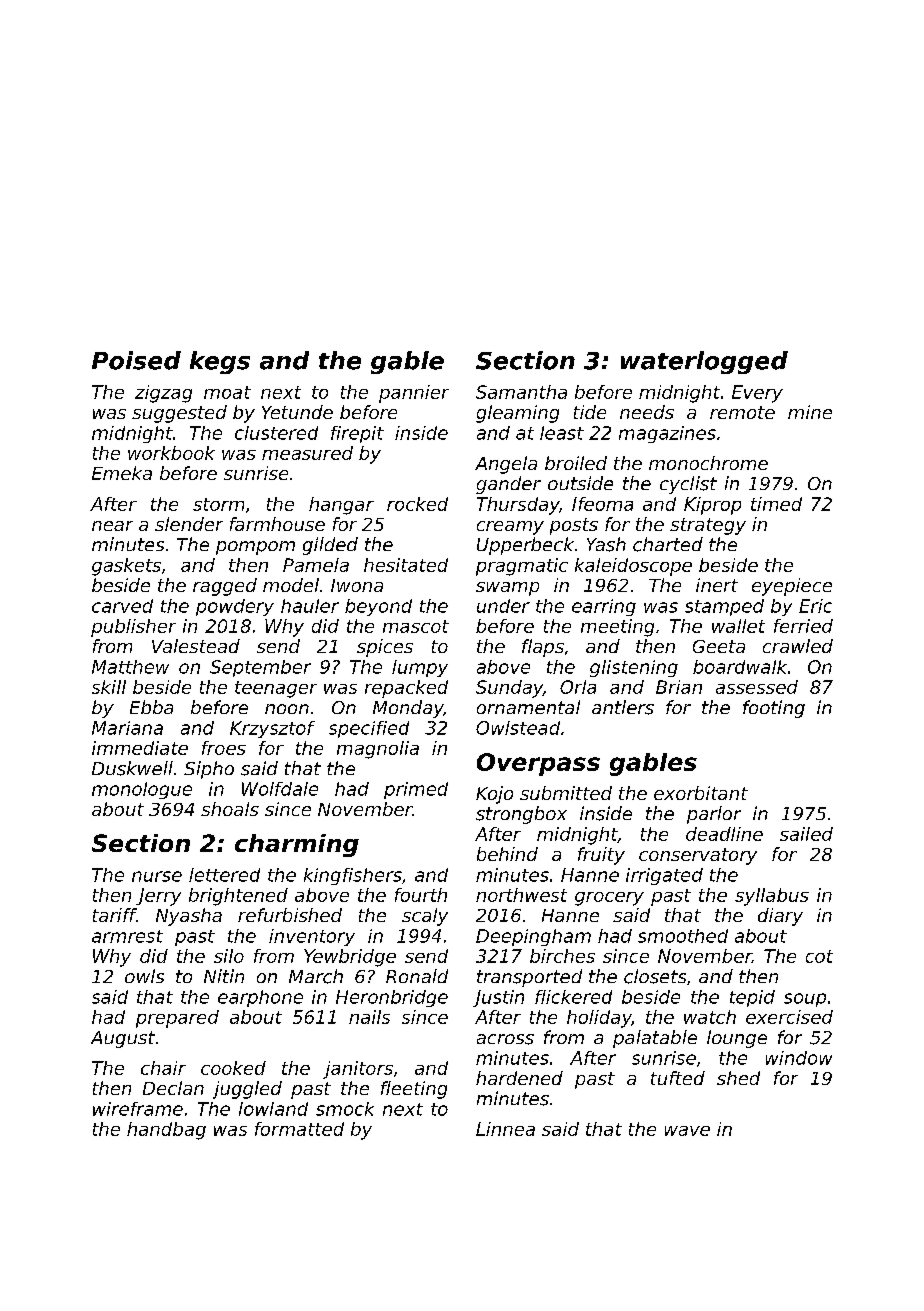  What do you see at coordinates (179, 414) in the document?
I see `suggested` at bounding box center [179, 414].
